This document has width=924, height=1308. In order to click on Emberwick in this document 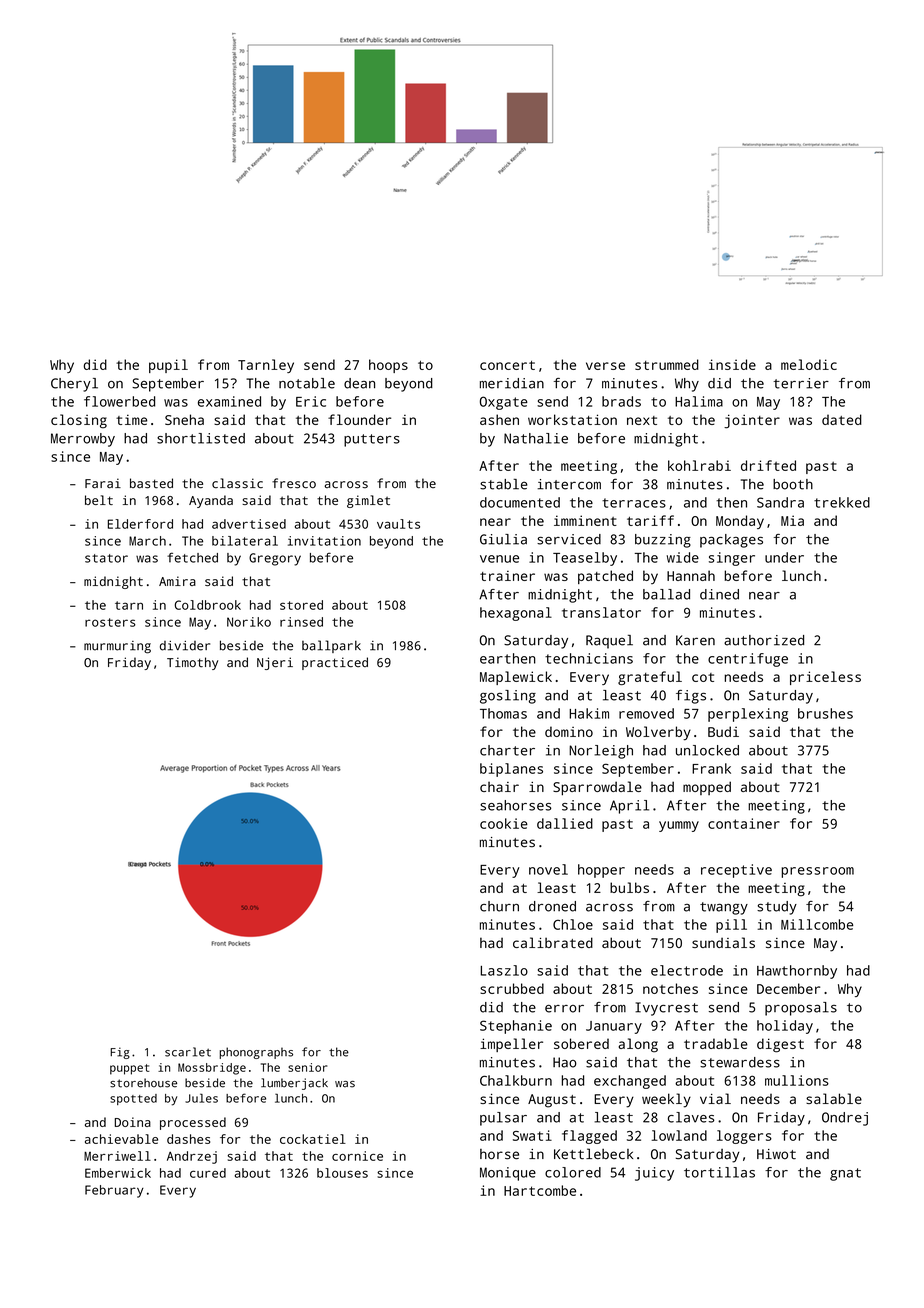, I will do `click(118, 1173)`.
